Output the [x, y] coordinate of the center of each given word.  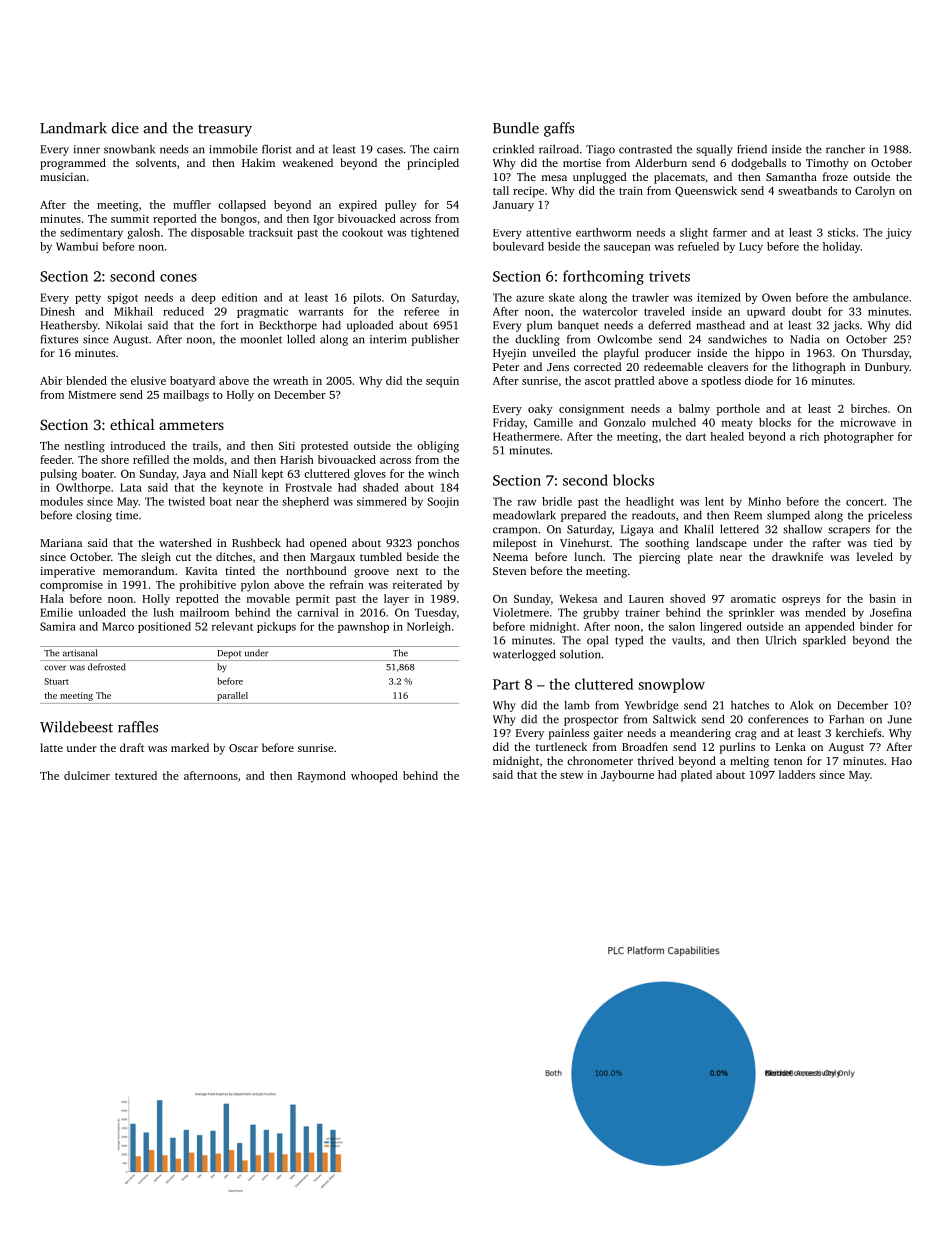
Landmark [73, 128]
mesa [554, 178]
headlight [650, 502]
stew [572, 775]
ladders [797, 774]
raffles [138, 727]
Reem [748, 515]
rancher [845, 149]
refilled [151, 459]
